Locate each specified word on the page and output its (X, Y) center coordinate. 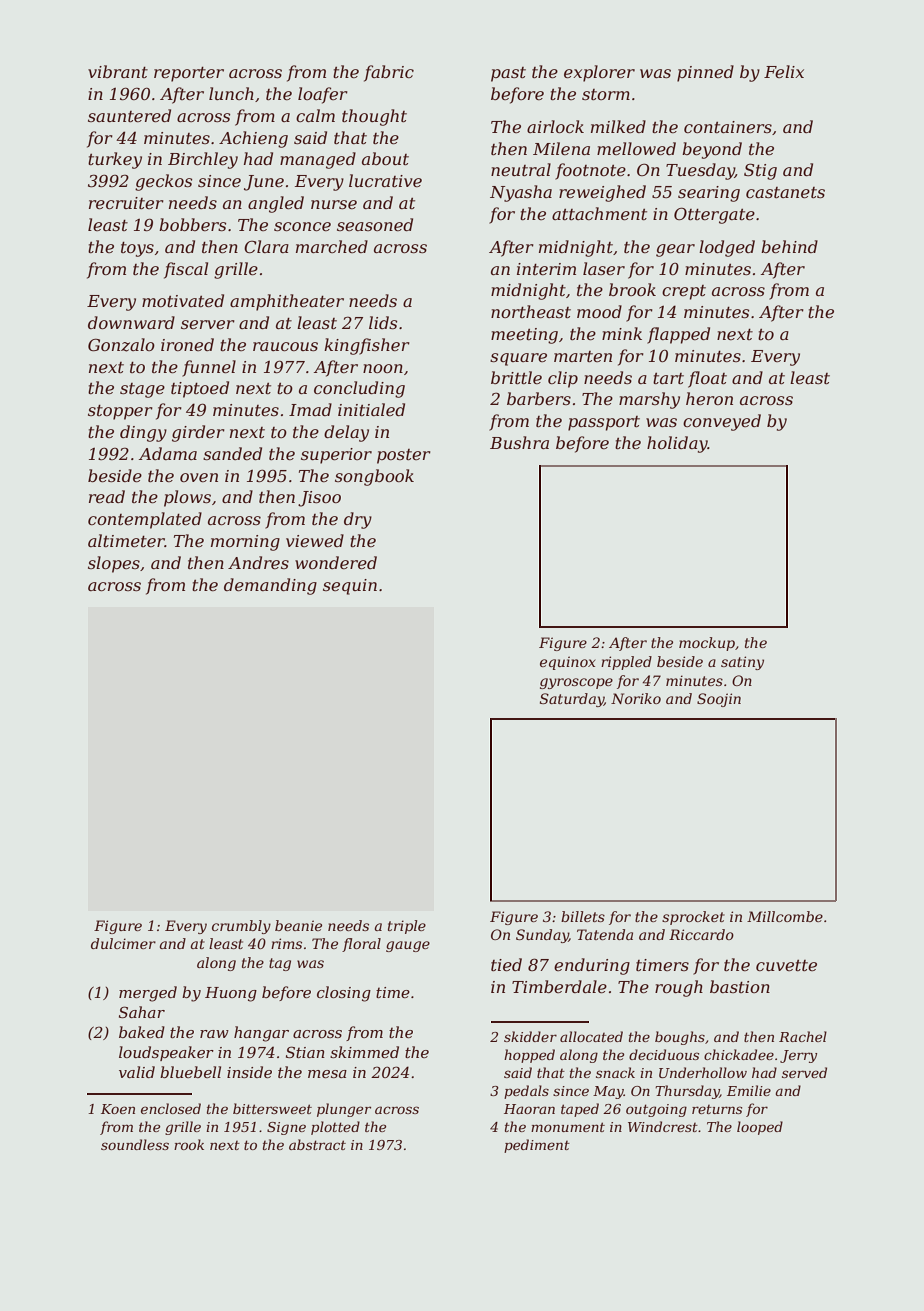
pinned (705, 73)
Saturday (572, 700)
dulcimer (123, 943)
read (107, 496)
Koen (118, 1109)
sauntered (129, 115)
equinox (567, 663)
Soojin (719, 700)
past (508, 74)
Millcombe (785, 916)
